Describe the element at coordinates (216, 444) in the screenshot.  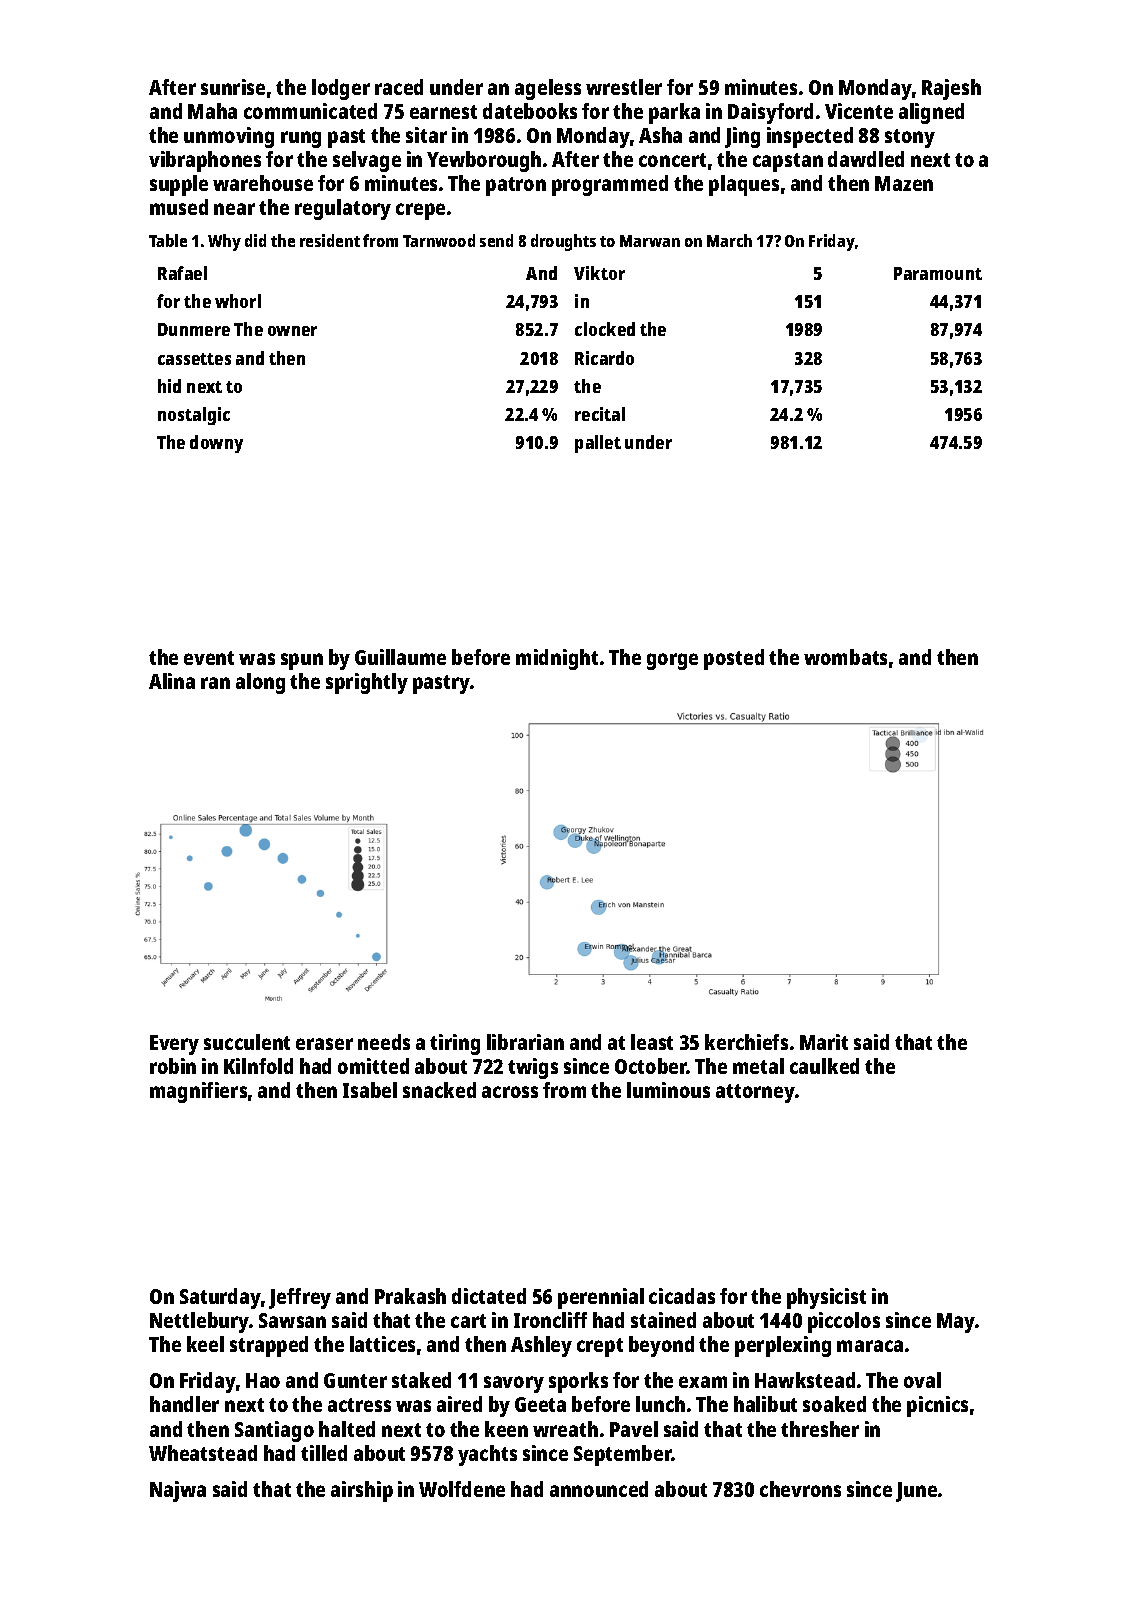
I see `downy` at that location.
